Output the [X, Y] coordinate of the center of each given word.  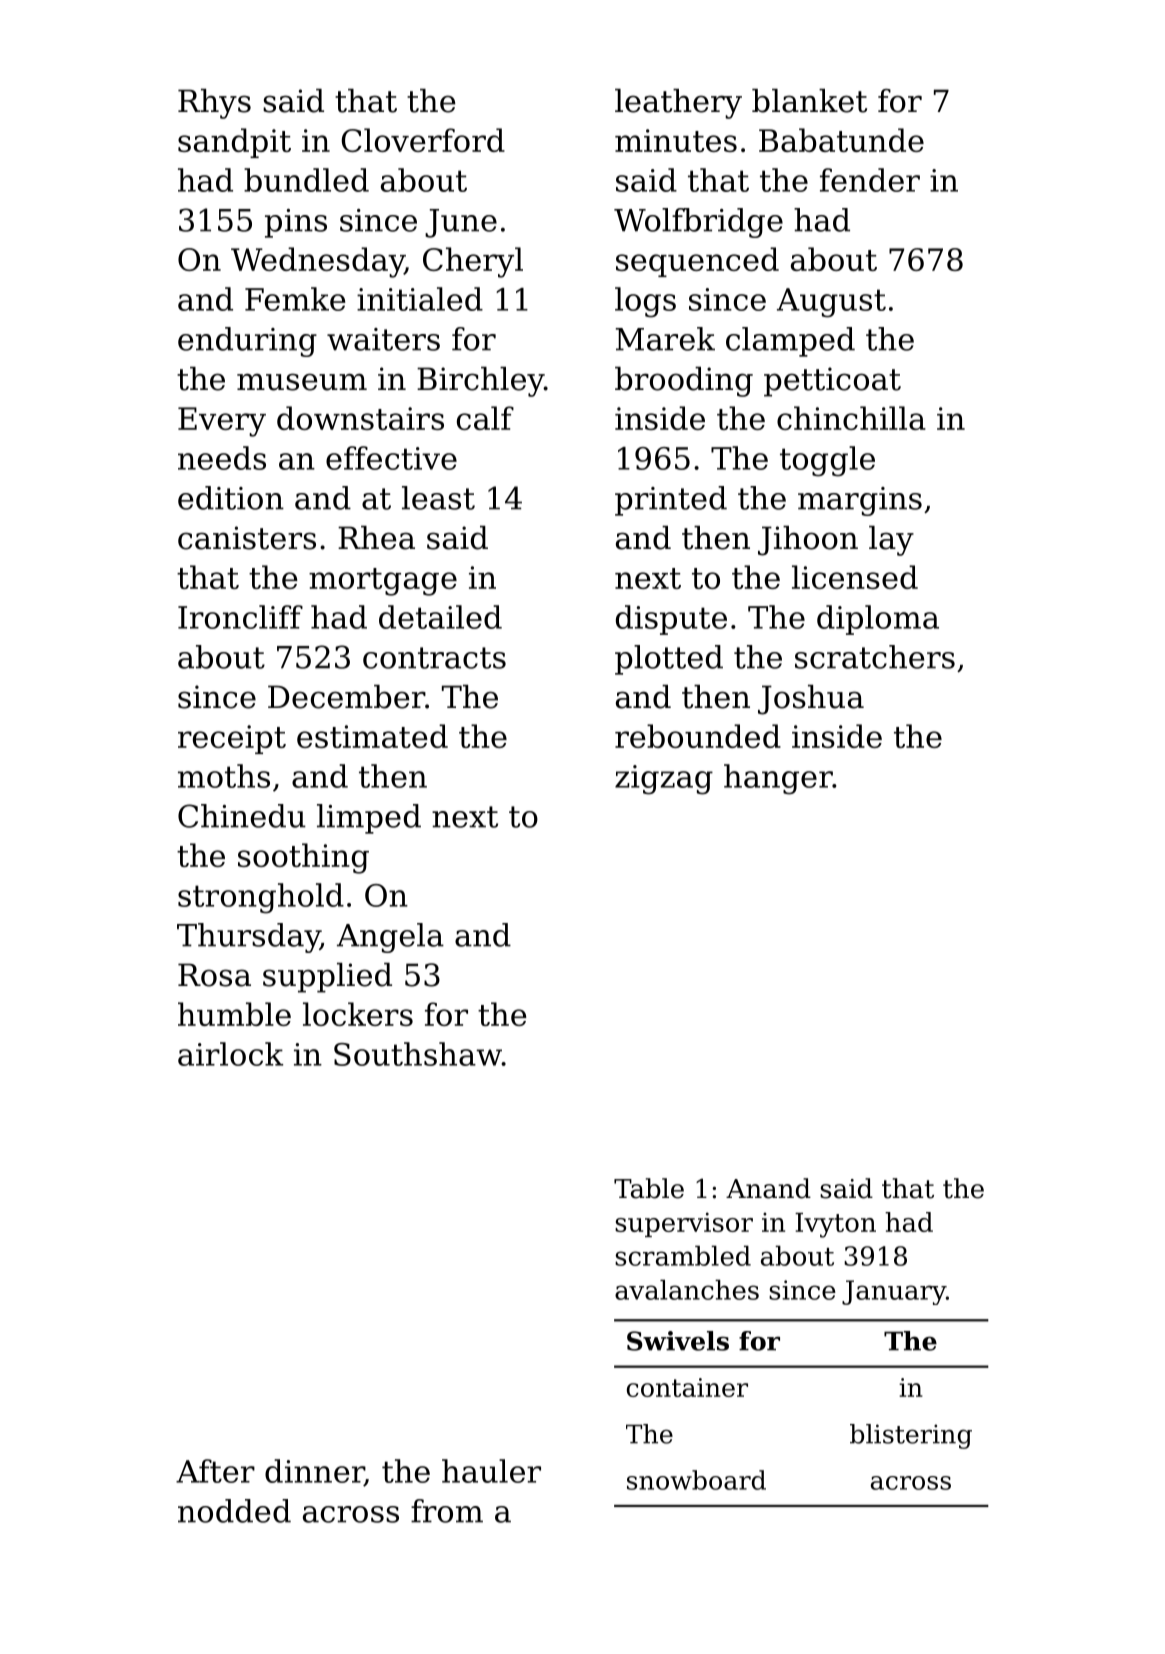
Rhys [214, 104]
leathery [678, 104]
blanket [809, 101]
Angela [390, 938]
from [447, 1511]
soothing [303, 858]
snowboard [696, 1480]
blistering [911, 1436]
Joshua [811, 700]
